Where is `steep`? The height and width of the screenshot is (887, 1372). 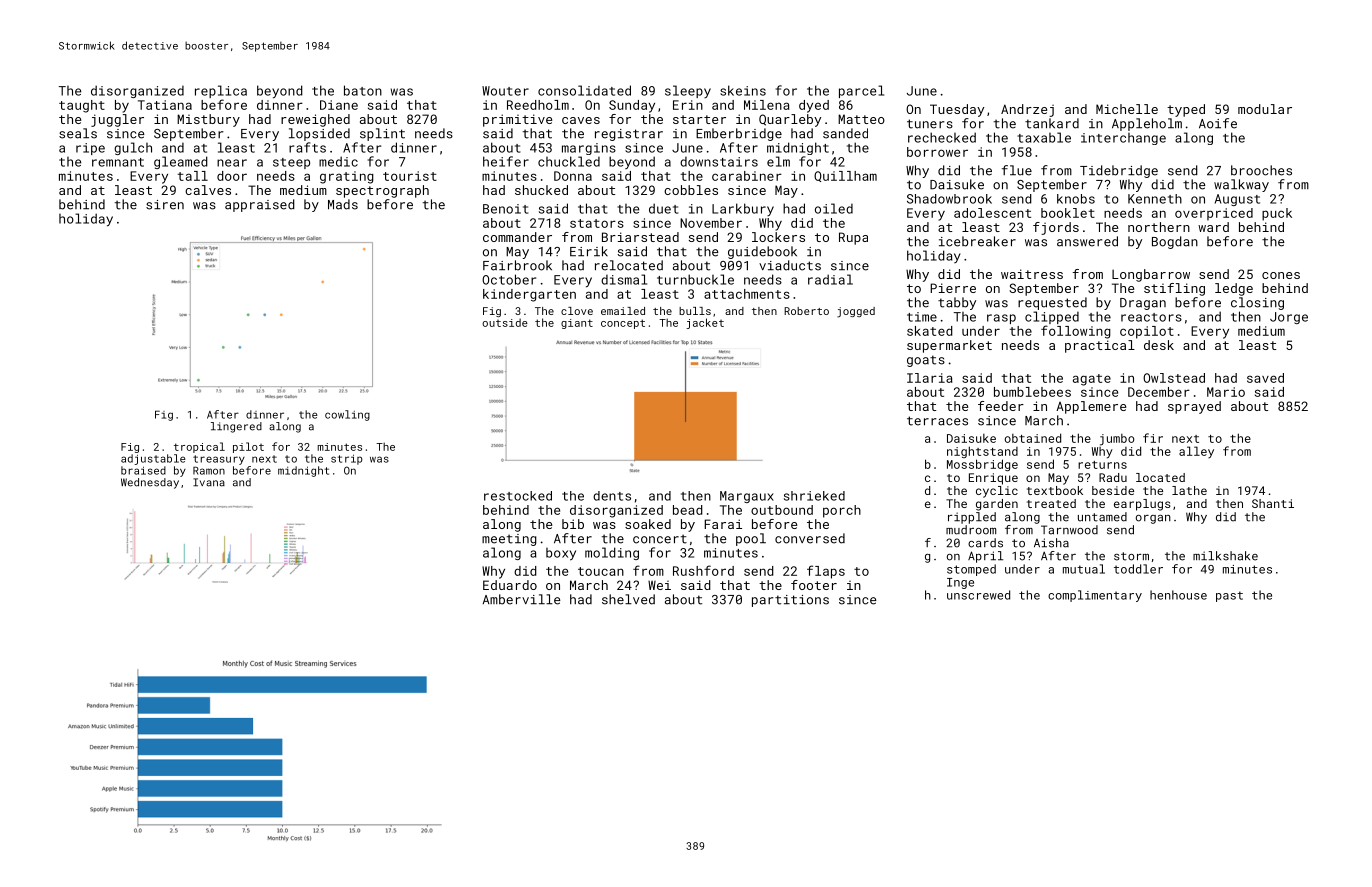 steep is located at coordinates (291, 163).
